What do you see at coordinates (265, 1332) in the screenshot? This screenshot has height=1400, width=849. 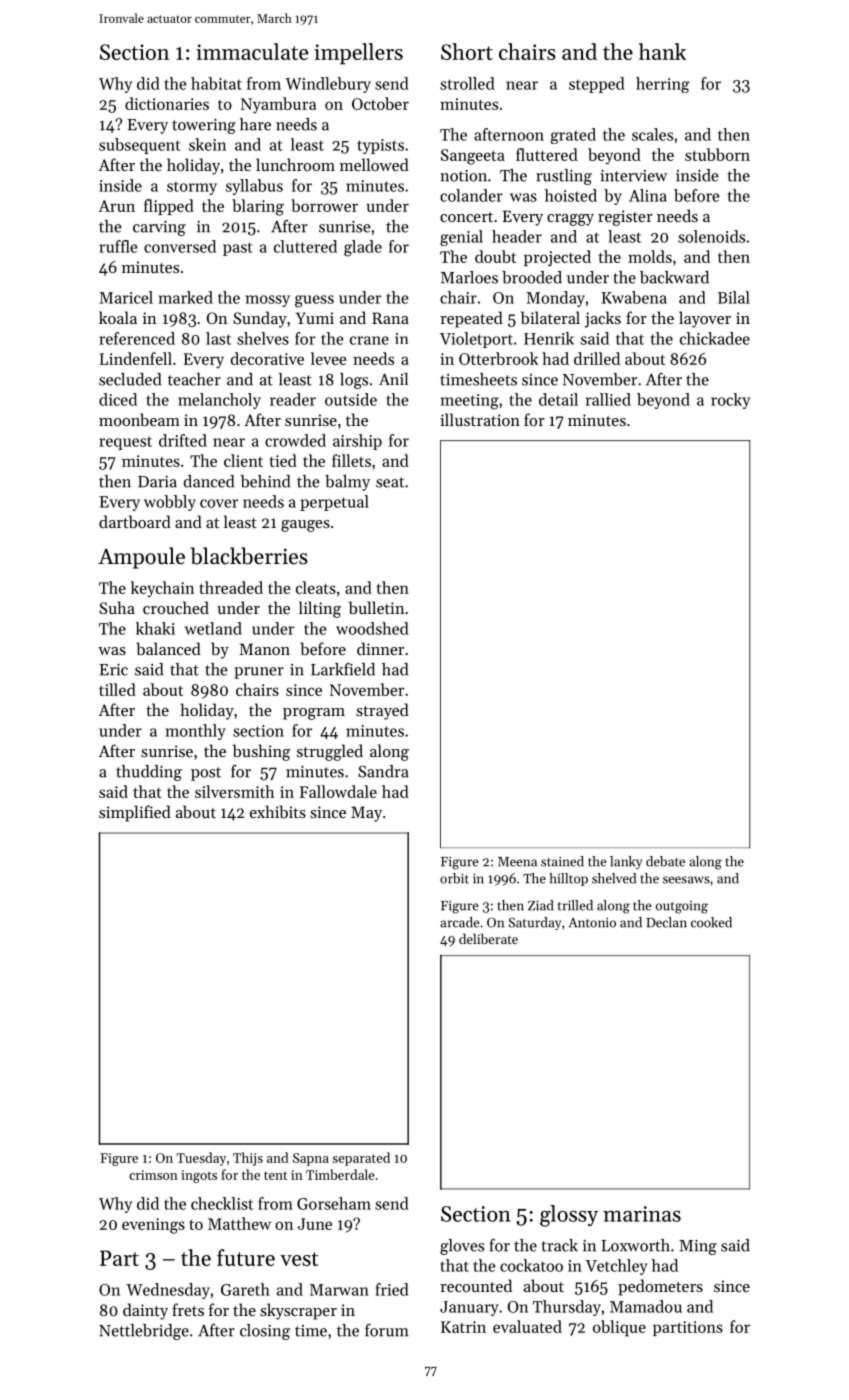 I see `closing` at bounding box center [265, 1332].
